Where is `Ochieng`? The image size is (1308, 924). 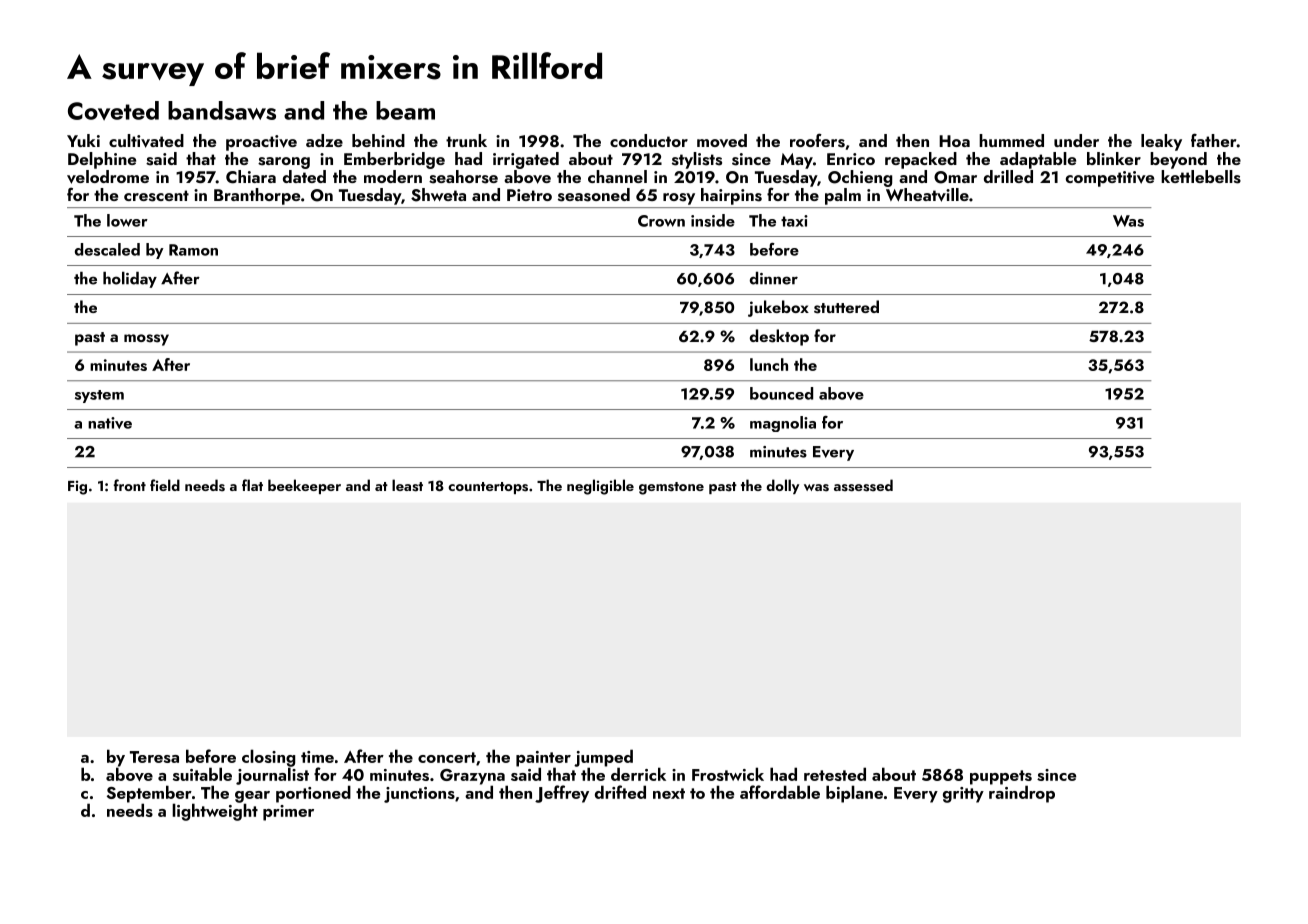 Ochieng is located at coordinates (860, 178).
